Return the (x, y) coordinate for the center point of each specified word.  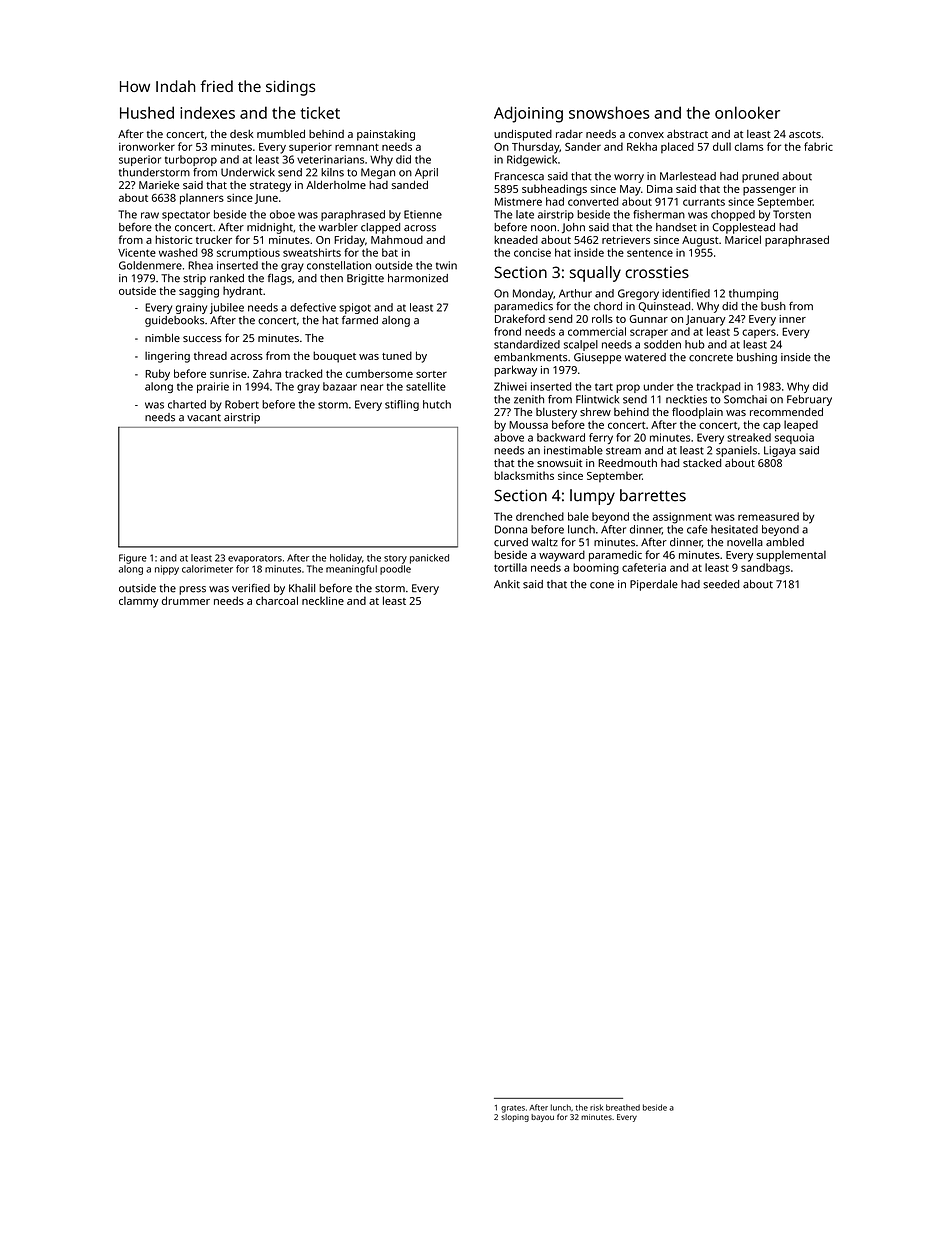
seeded (721, 584)
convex (646, 135)
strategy (270, 187)
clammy (139, 602)
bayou (542, 1118)
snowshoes (609, 112)
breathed (623, 1107)
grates (513, 1109)
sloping (515, 1118)
